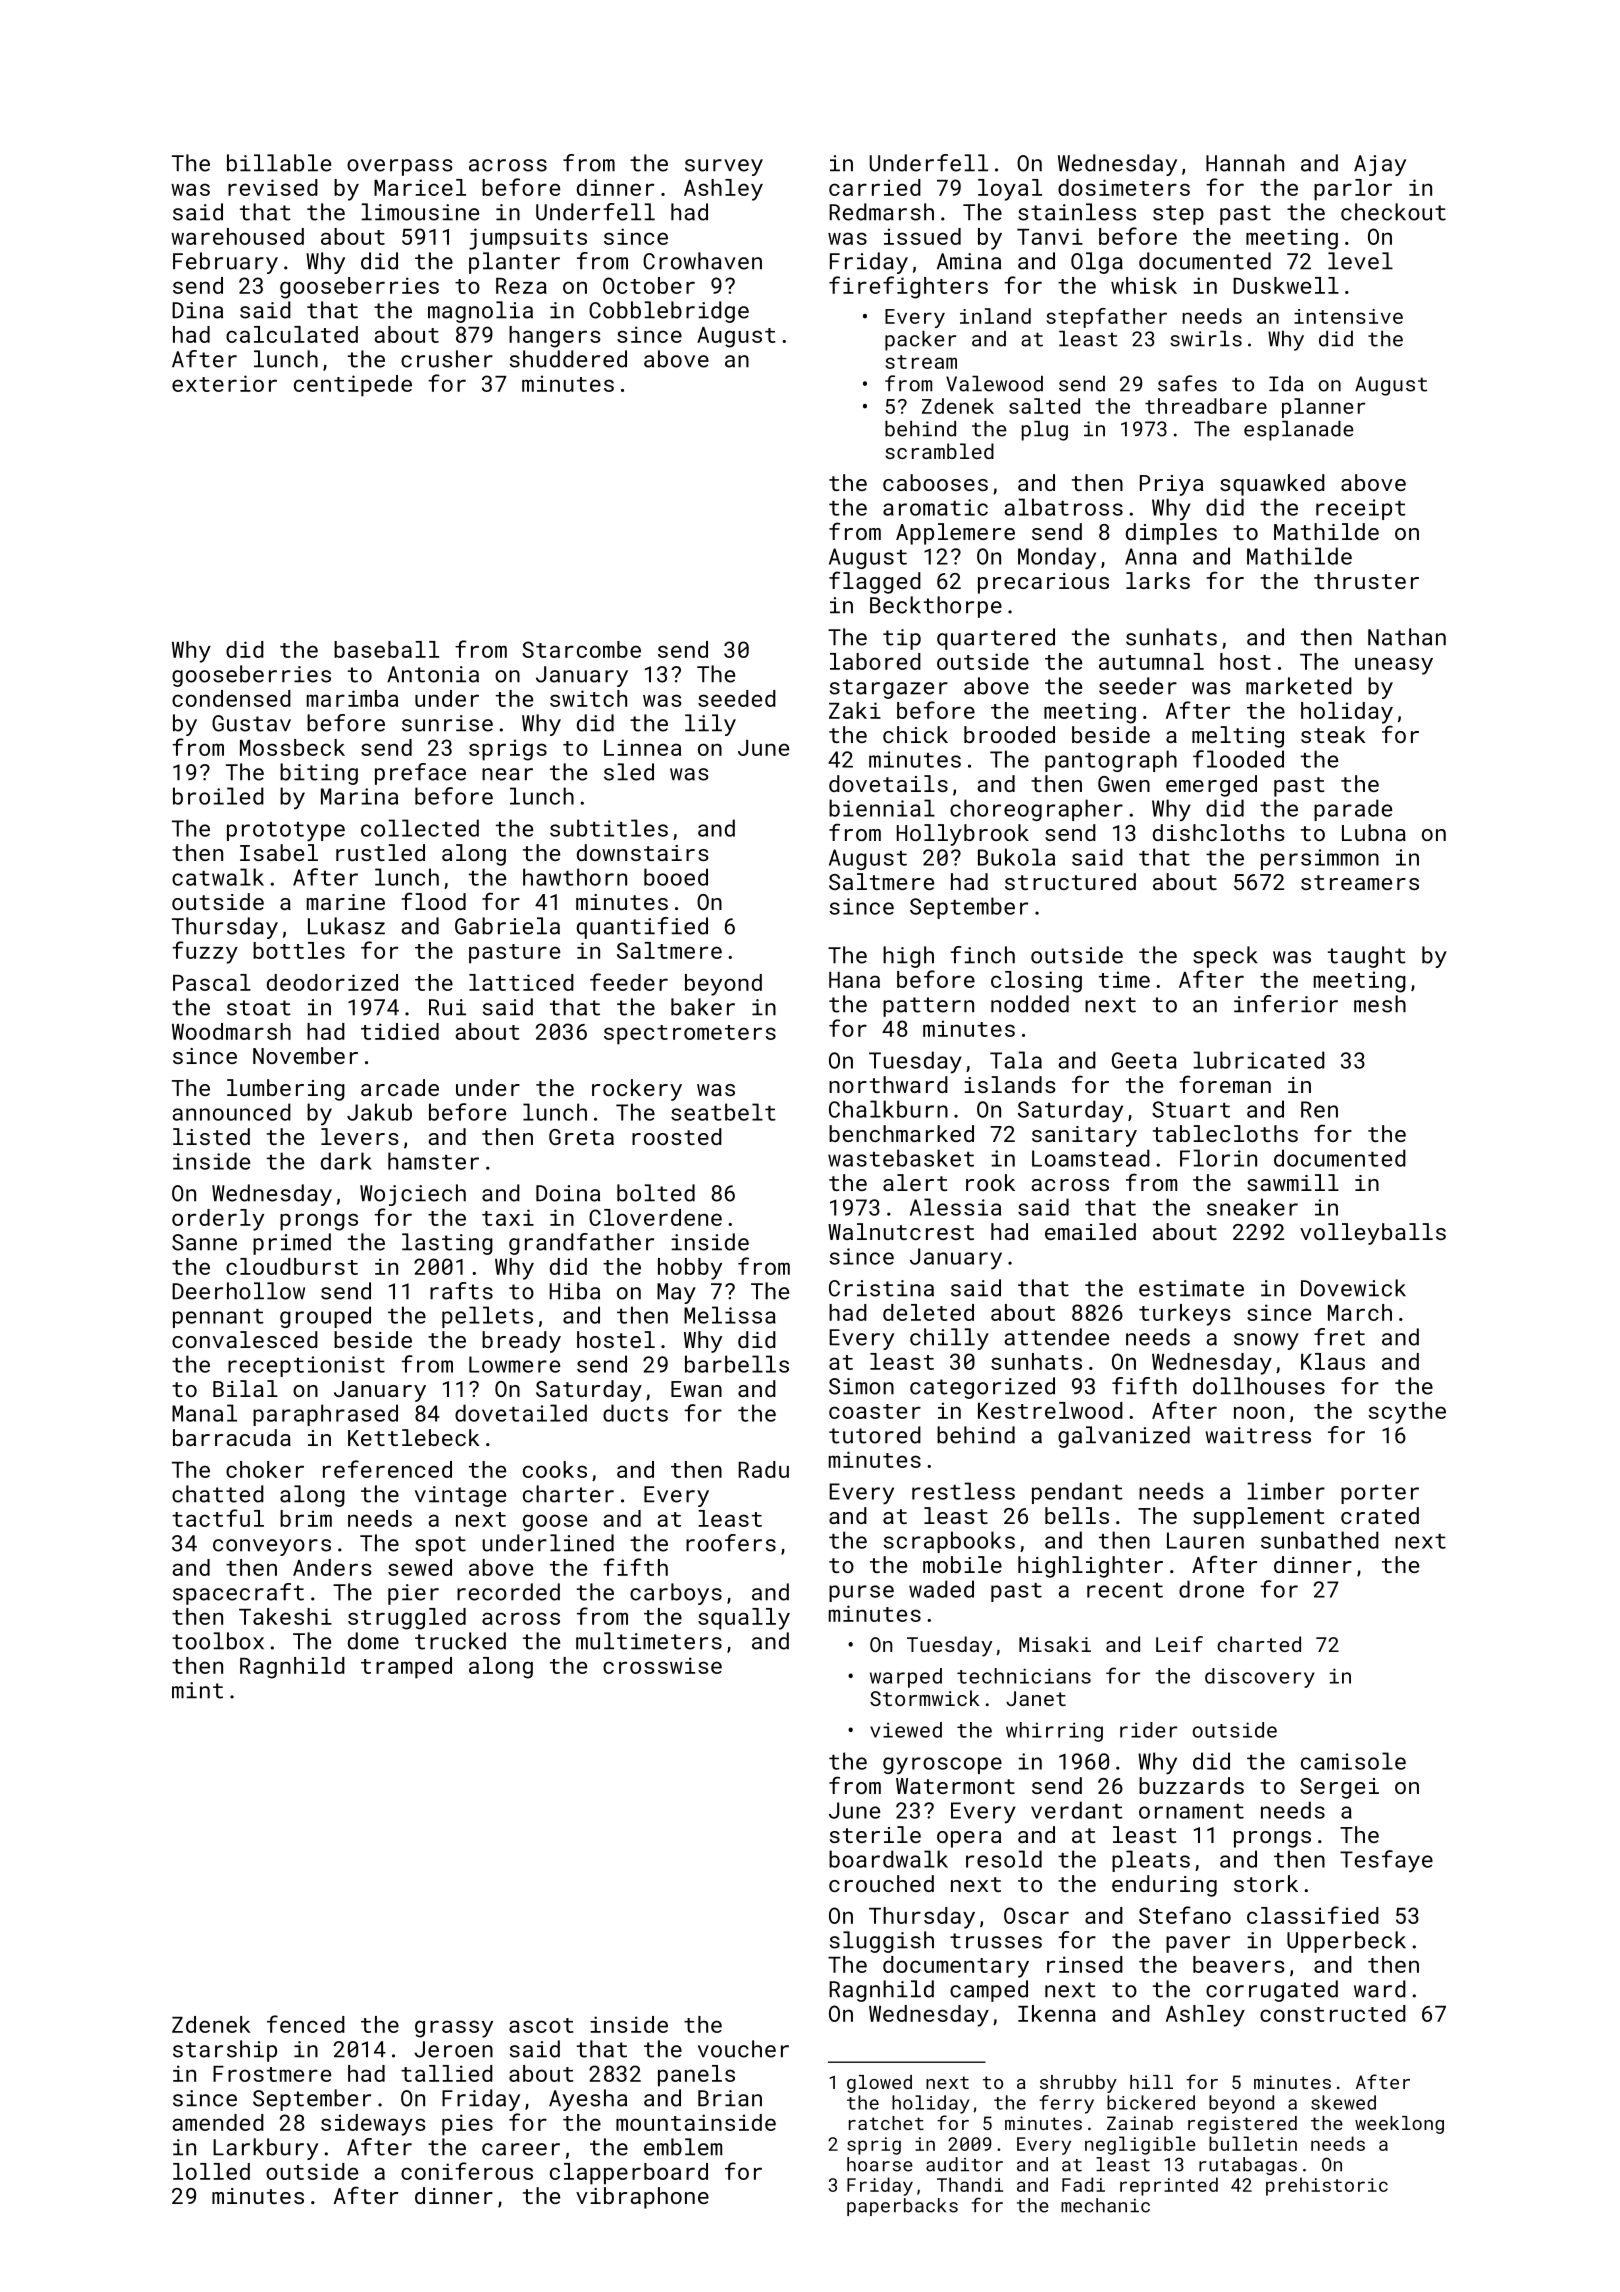 This screenshot has width=1620, height=2292. What do you see at coordinates (218, 1641) in the screenshot?
I see `toolbox` at bounding box center [218, 1641].
